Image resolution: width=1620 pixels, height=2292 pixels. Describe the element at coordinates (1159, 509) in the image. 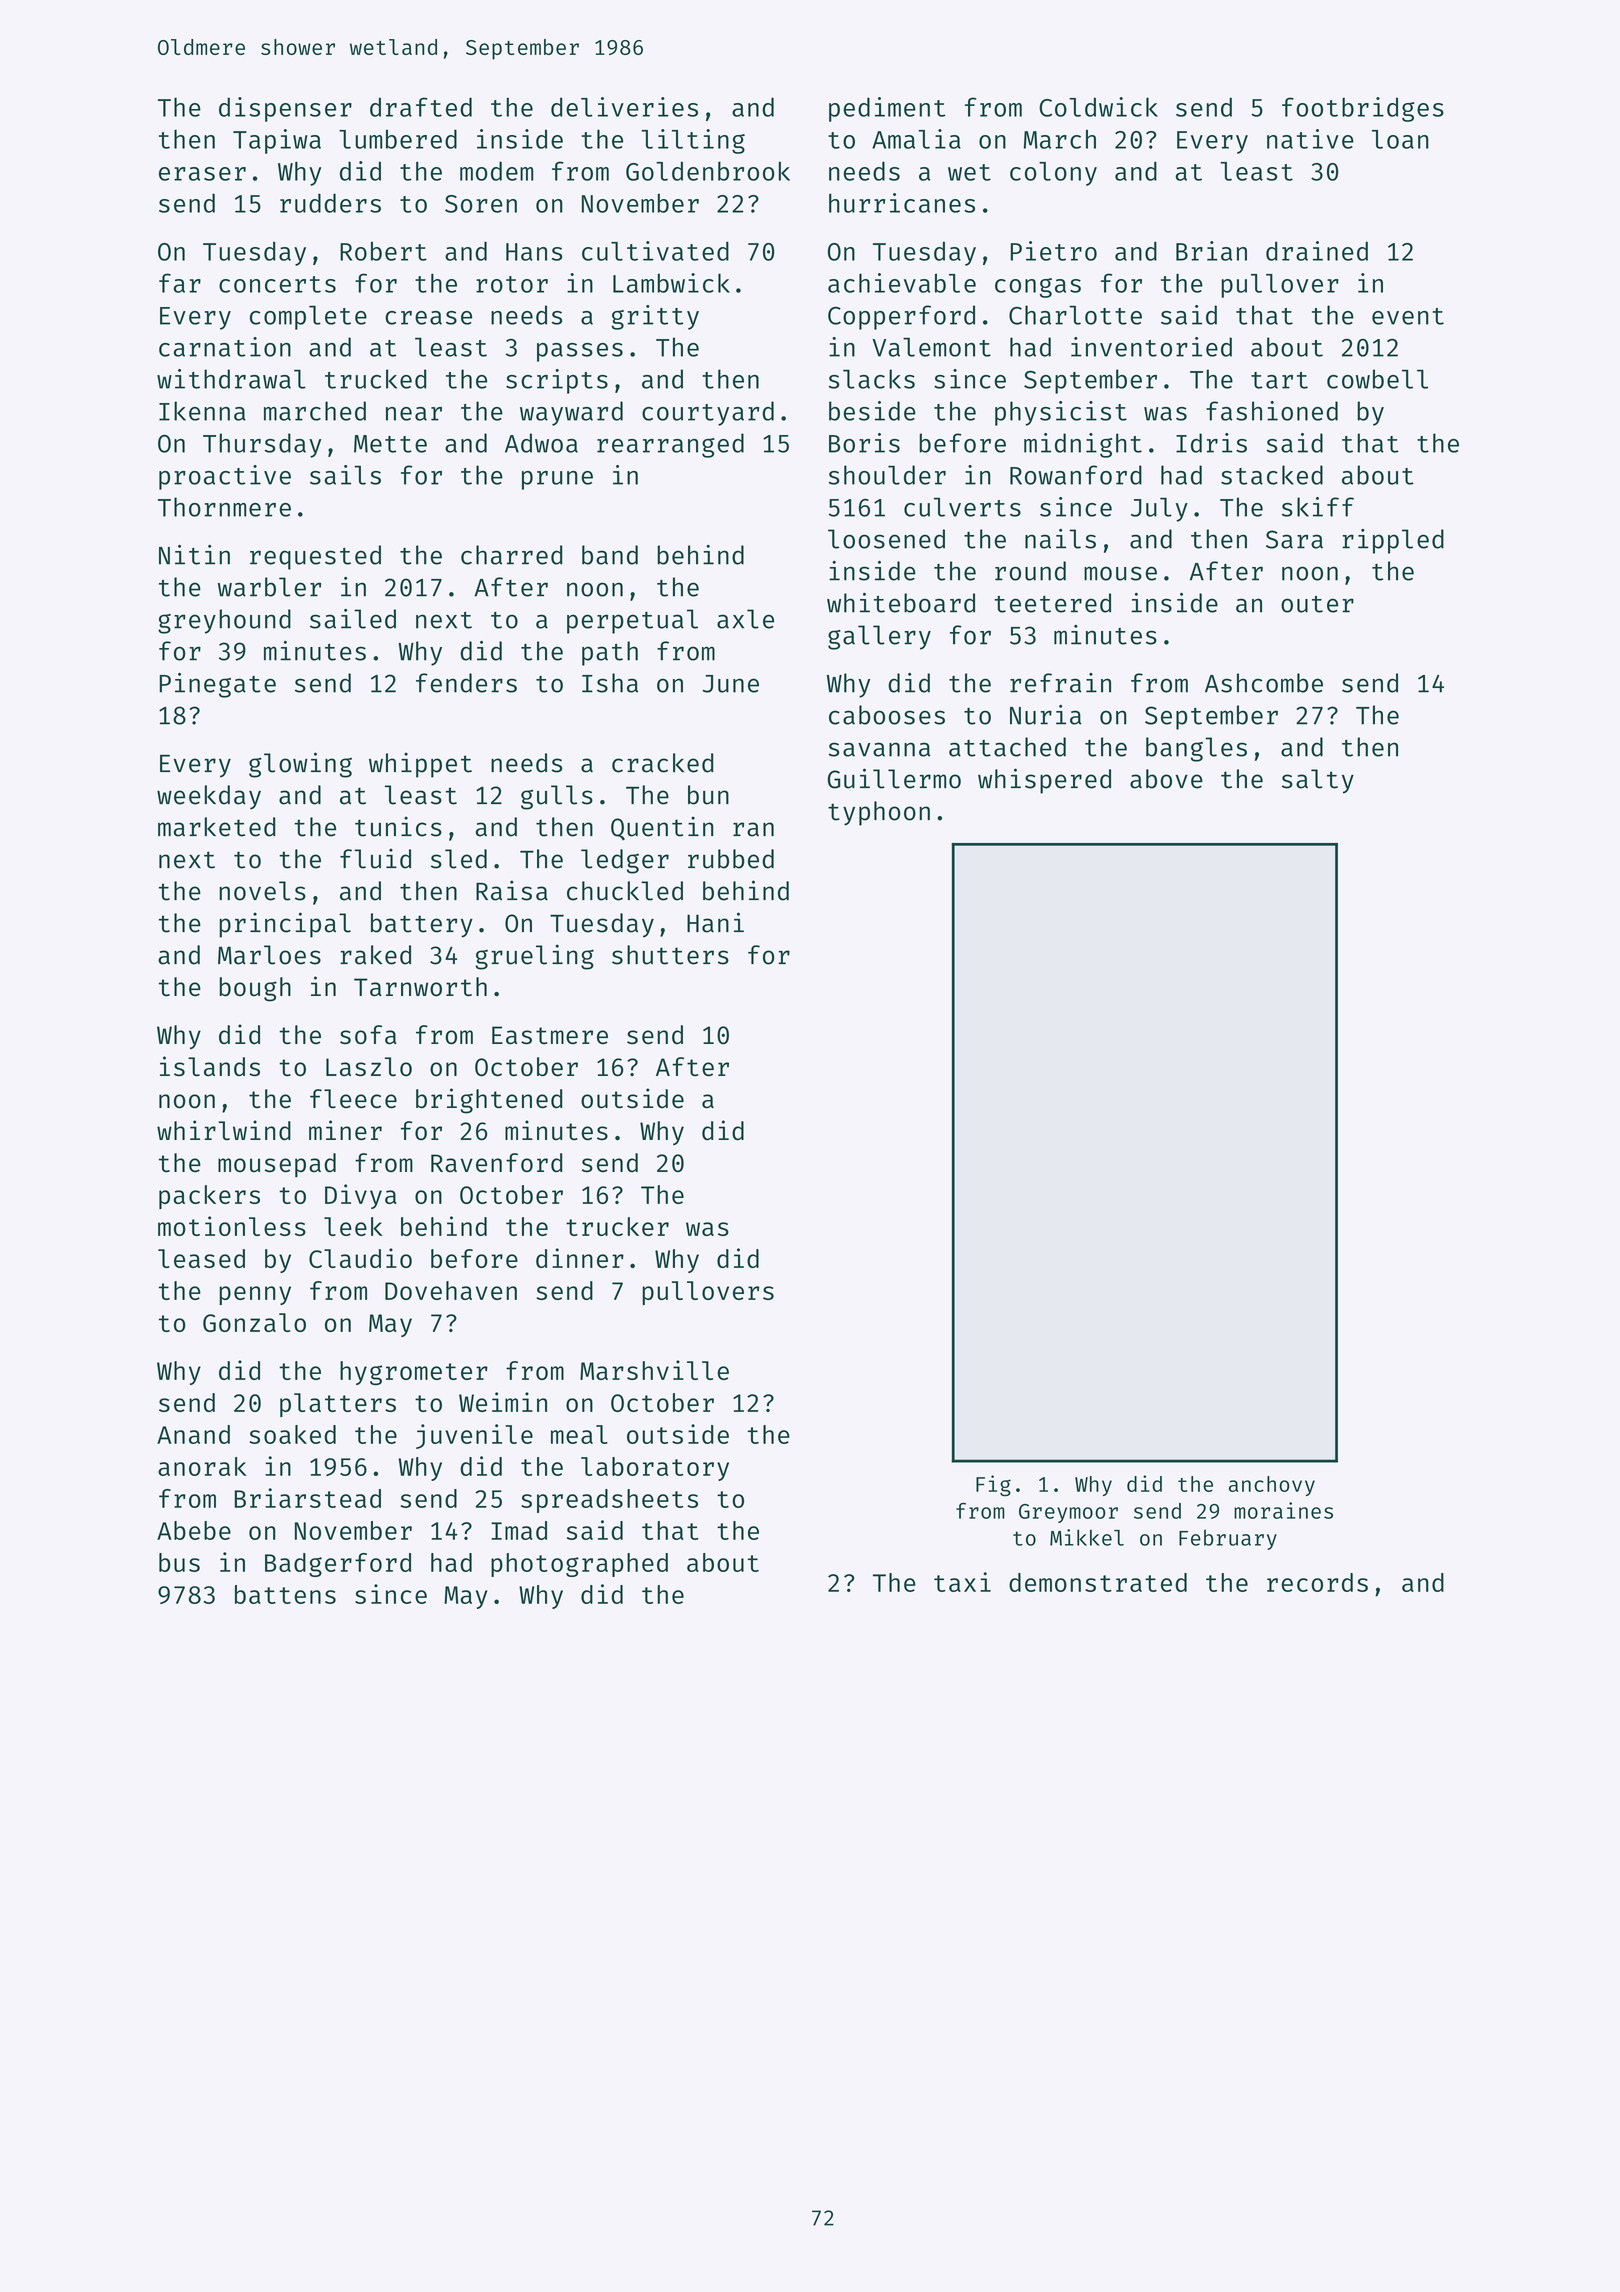

I see `July` at that location.
